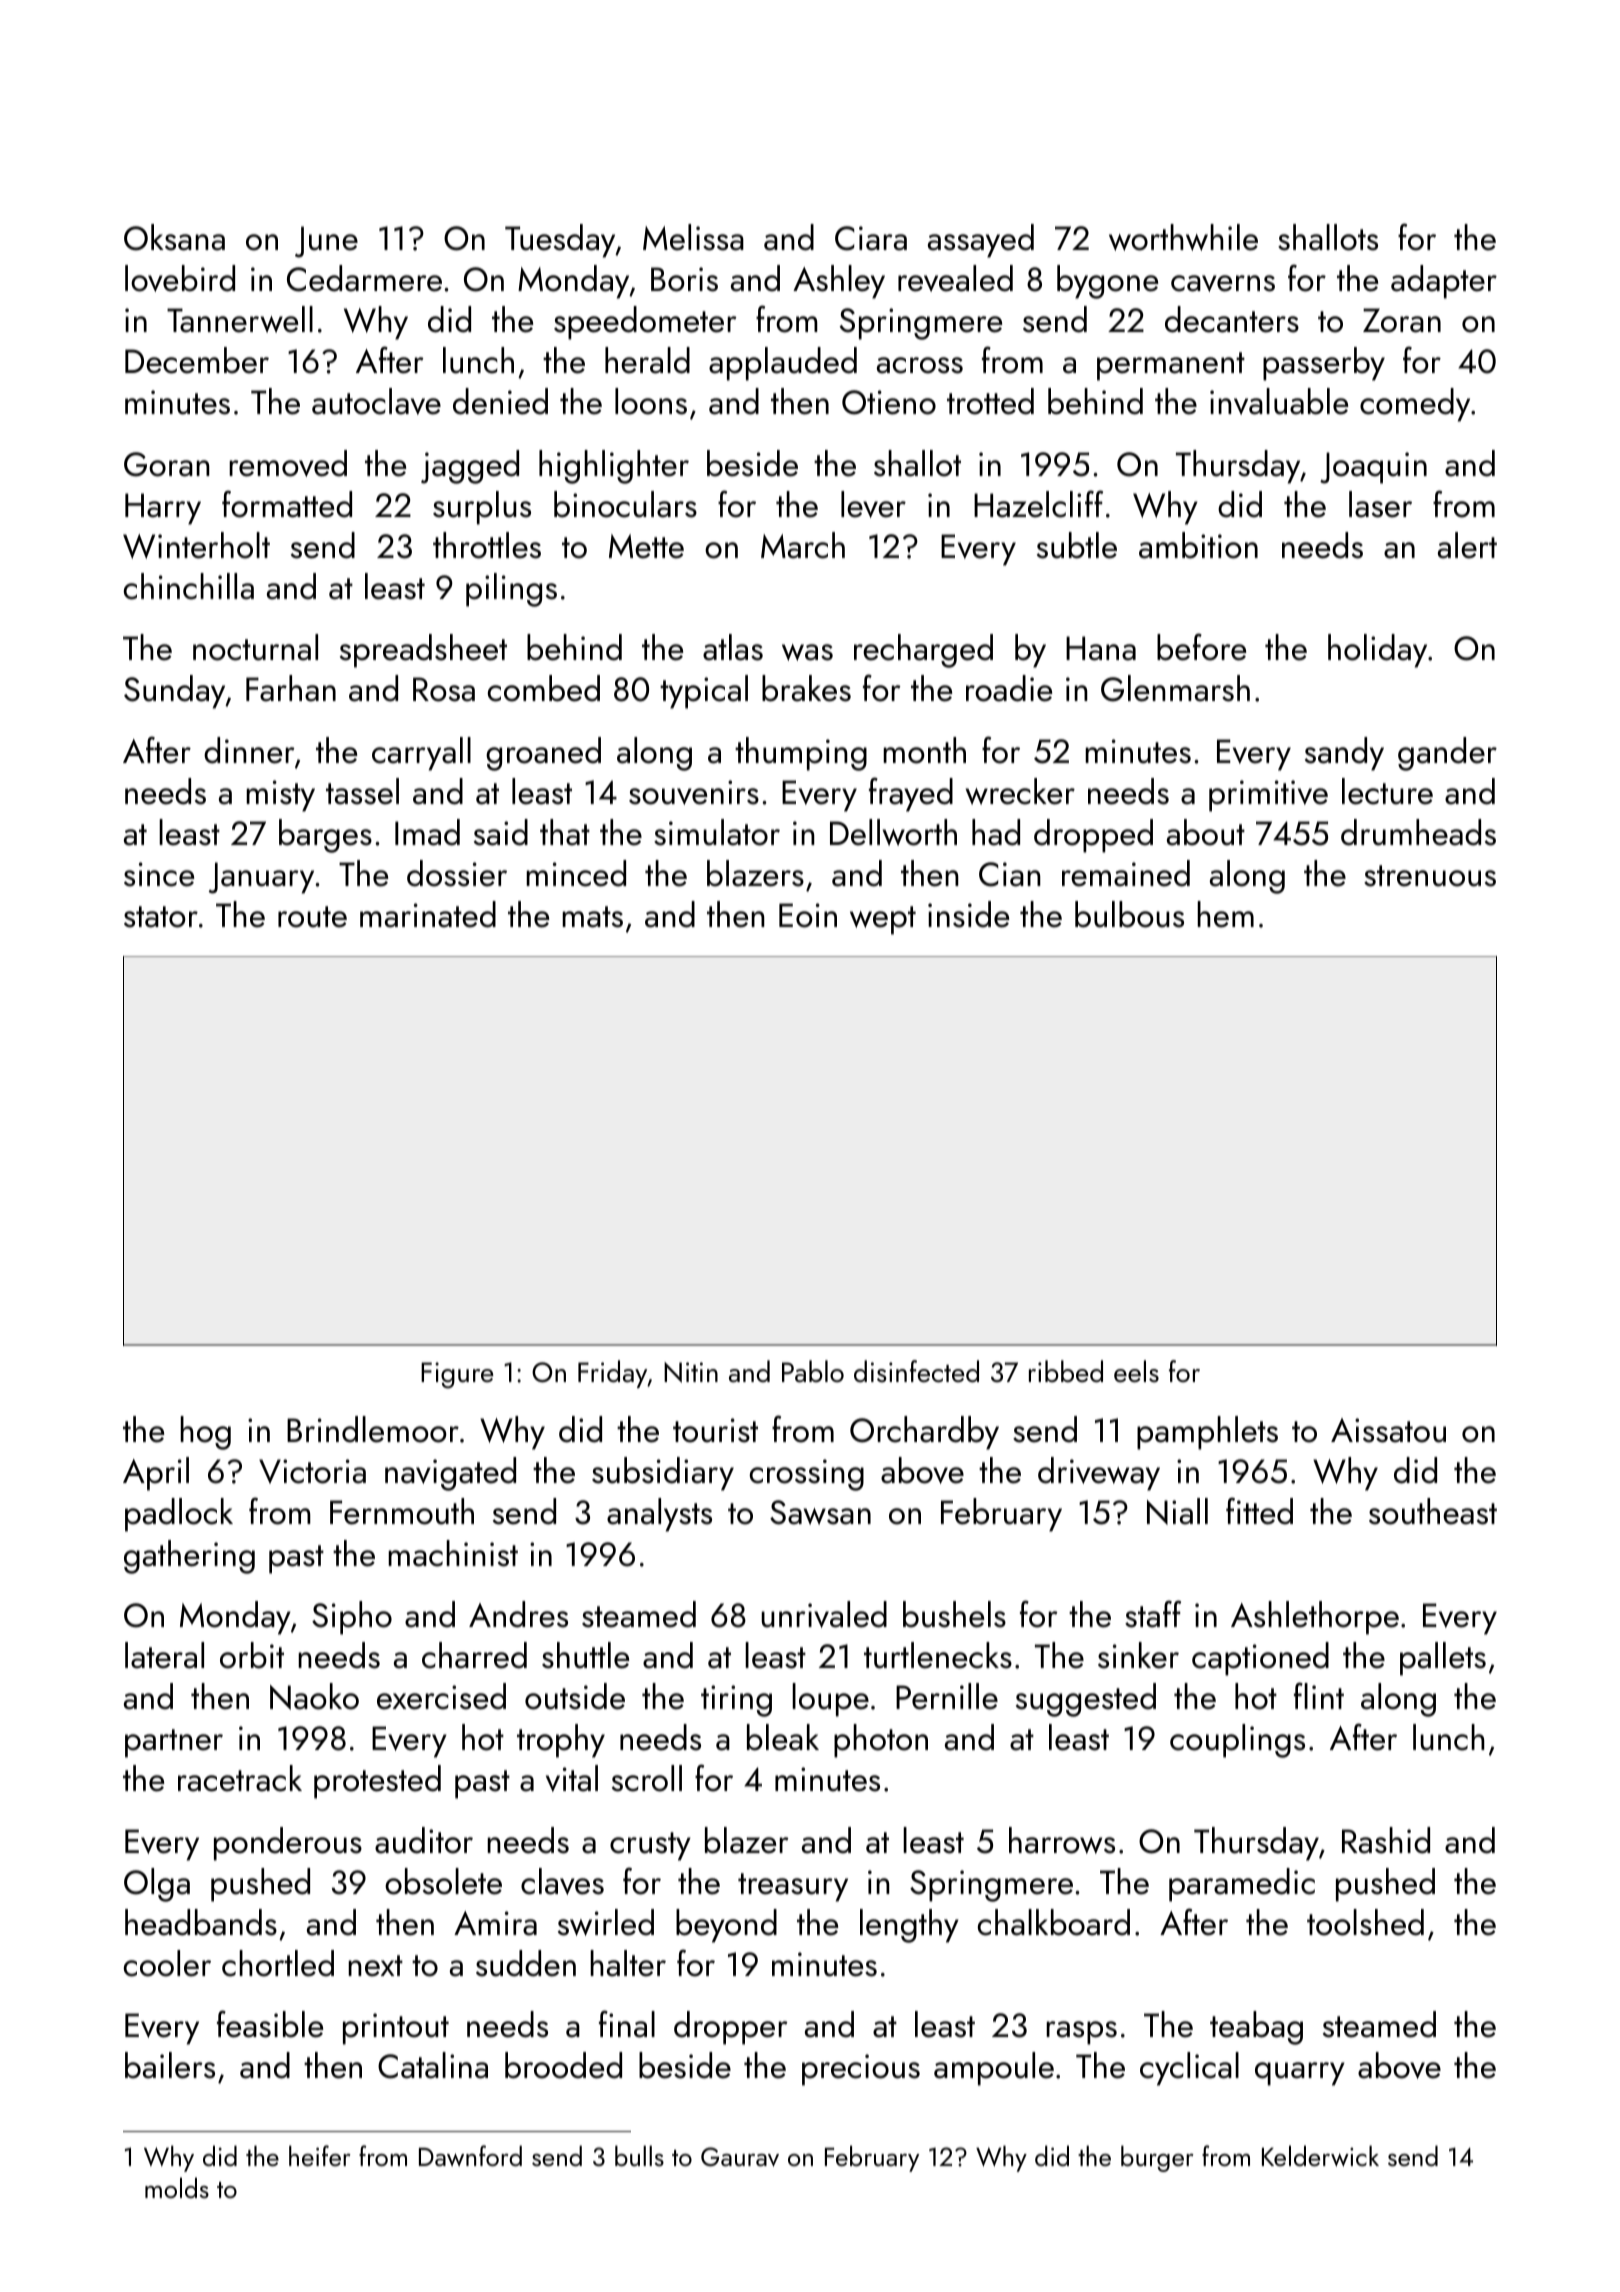 The height and width of the image is (2292, 1620). I want to click on precious, so click(861, 2070).
